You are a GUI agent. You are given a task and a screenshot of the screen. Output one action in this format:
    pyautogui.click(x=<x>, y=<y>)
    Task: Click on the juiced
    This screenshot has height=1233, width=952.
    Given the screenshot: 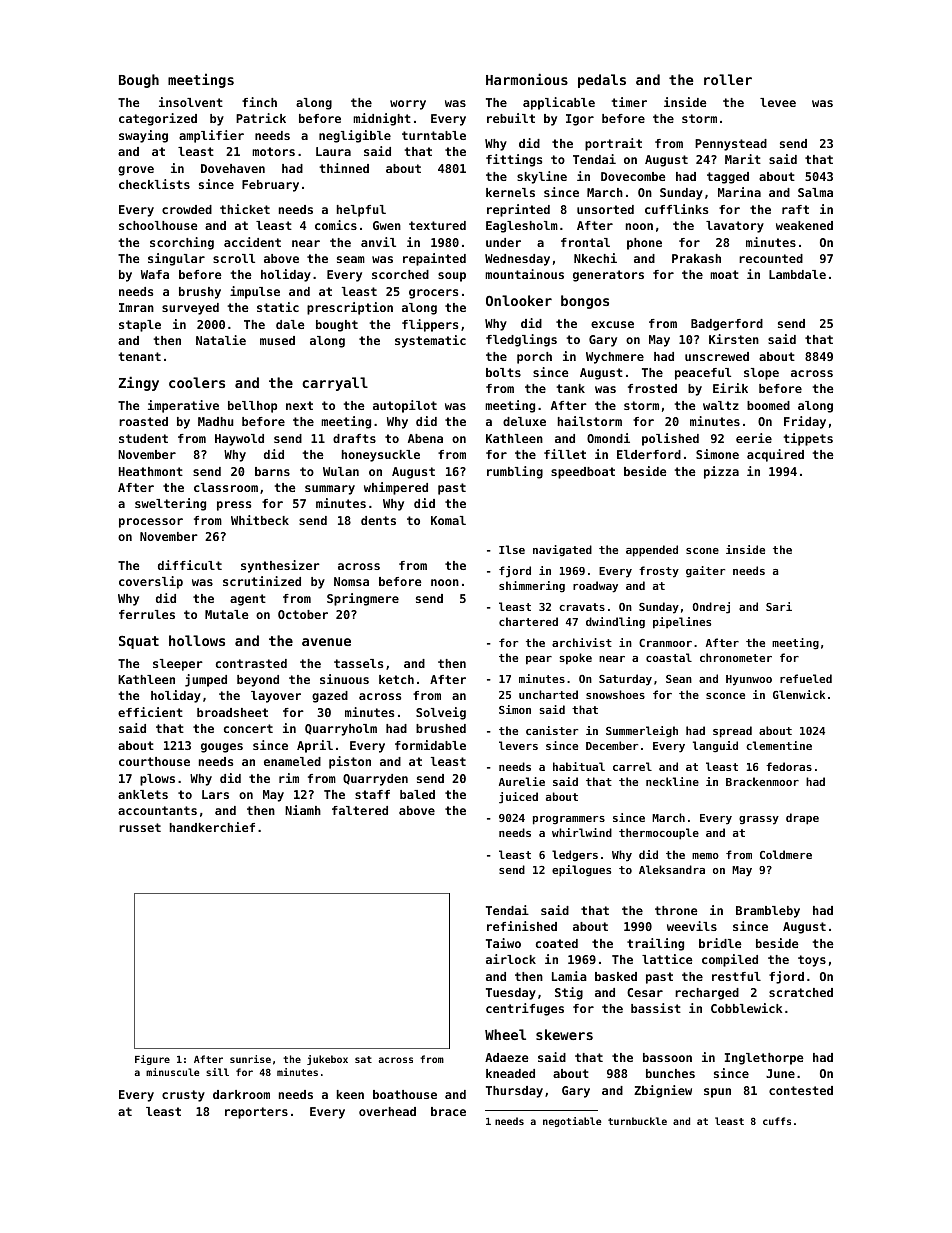 What is the action you would take?
    pyautogui.click(x=518, y=798)
